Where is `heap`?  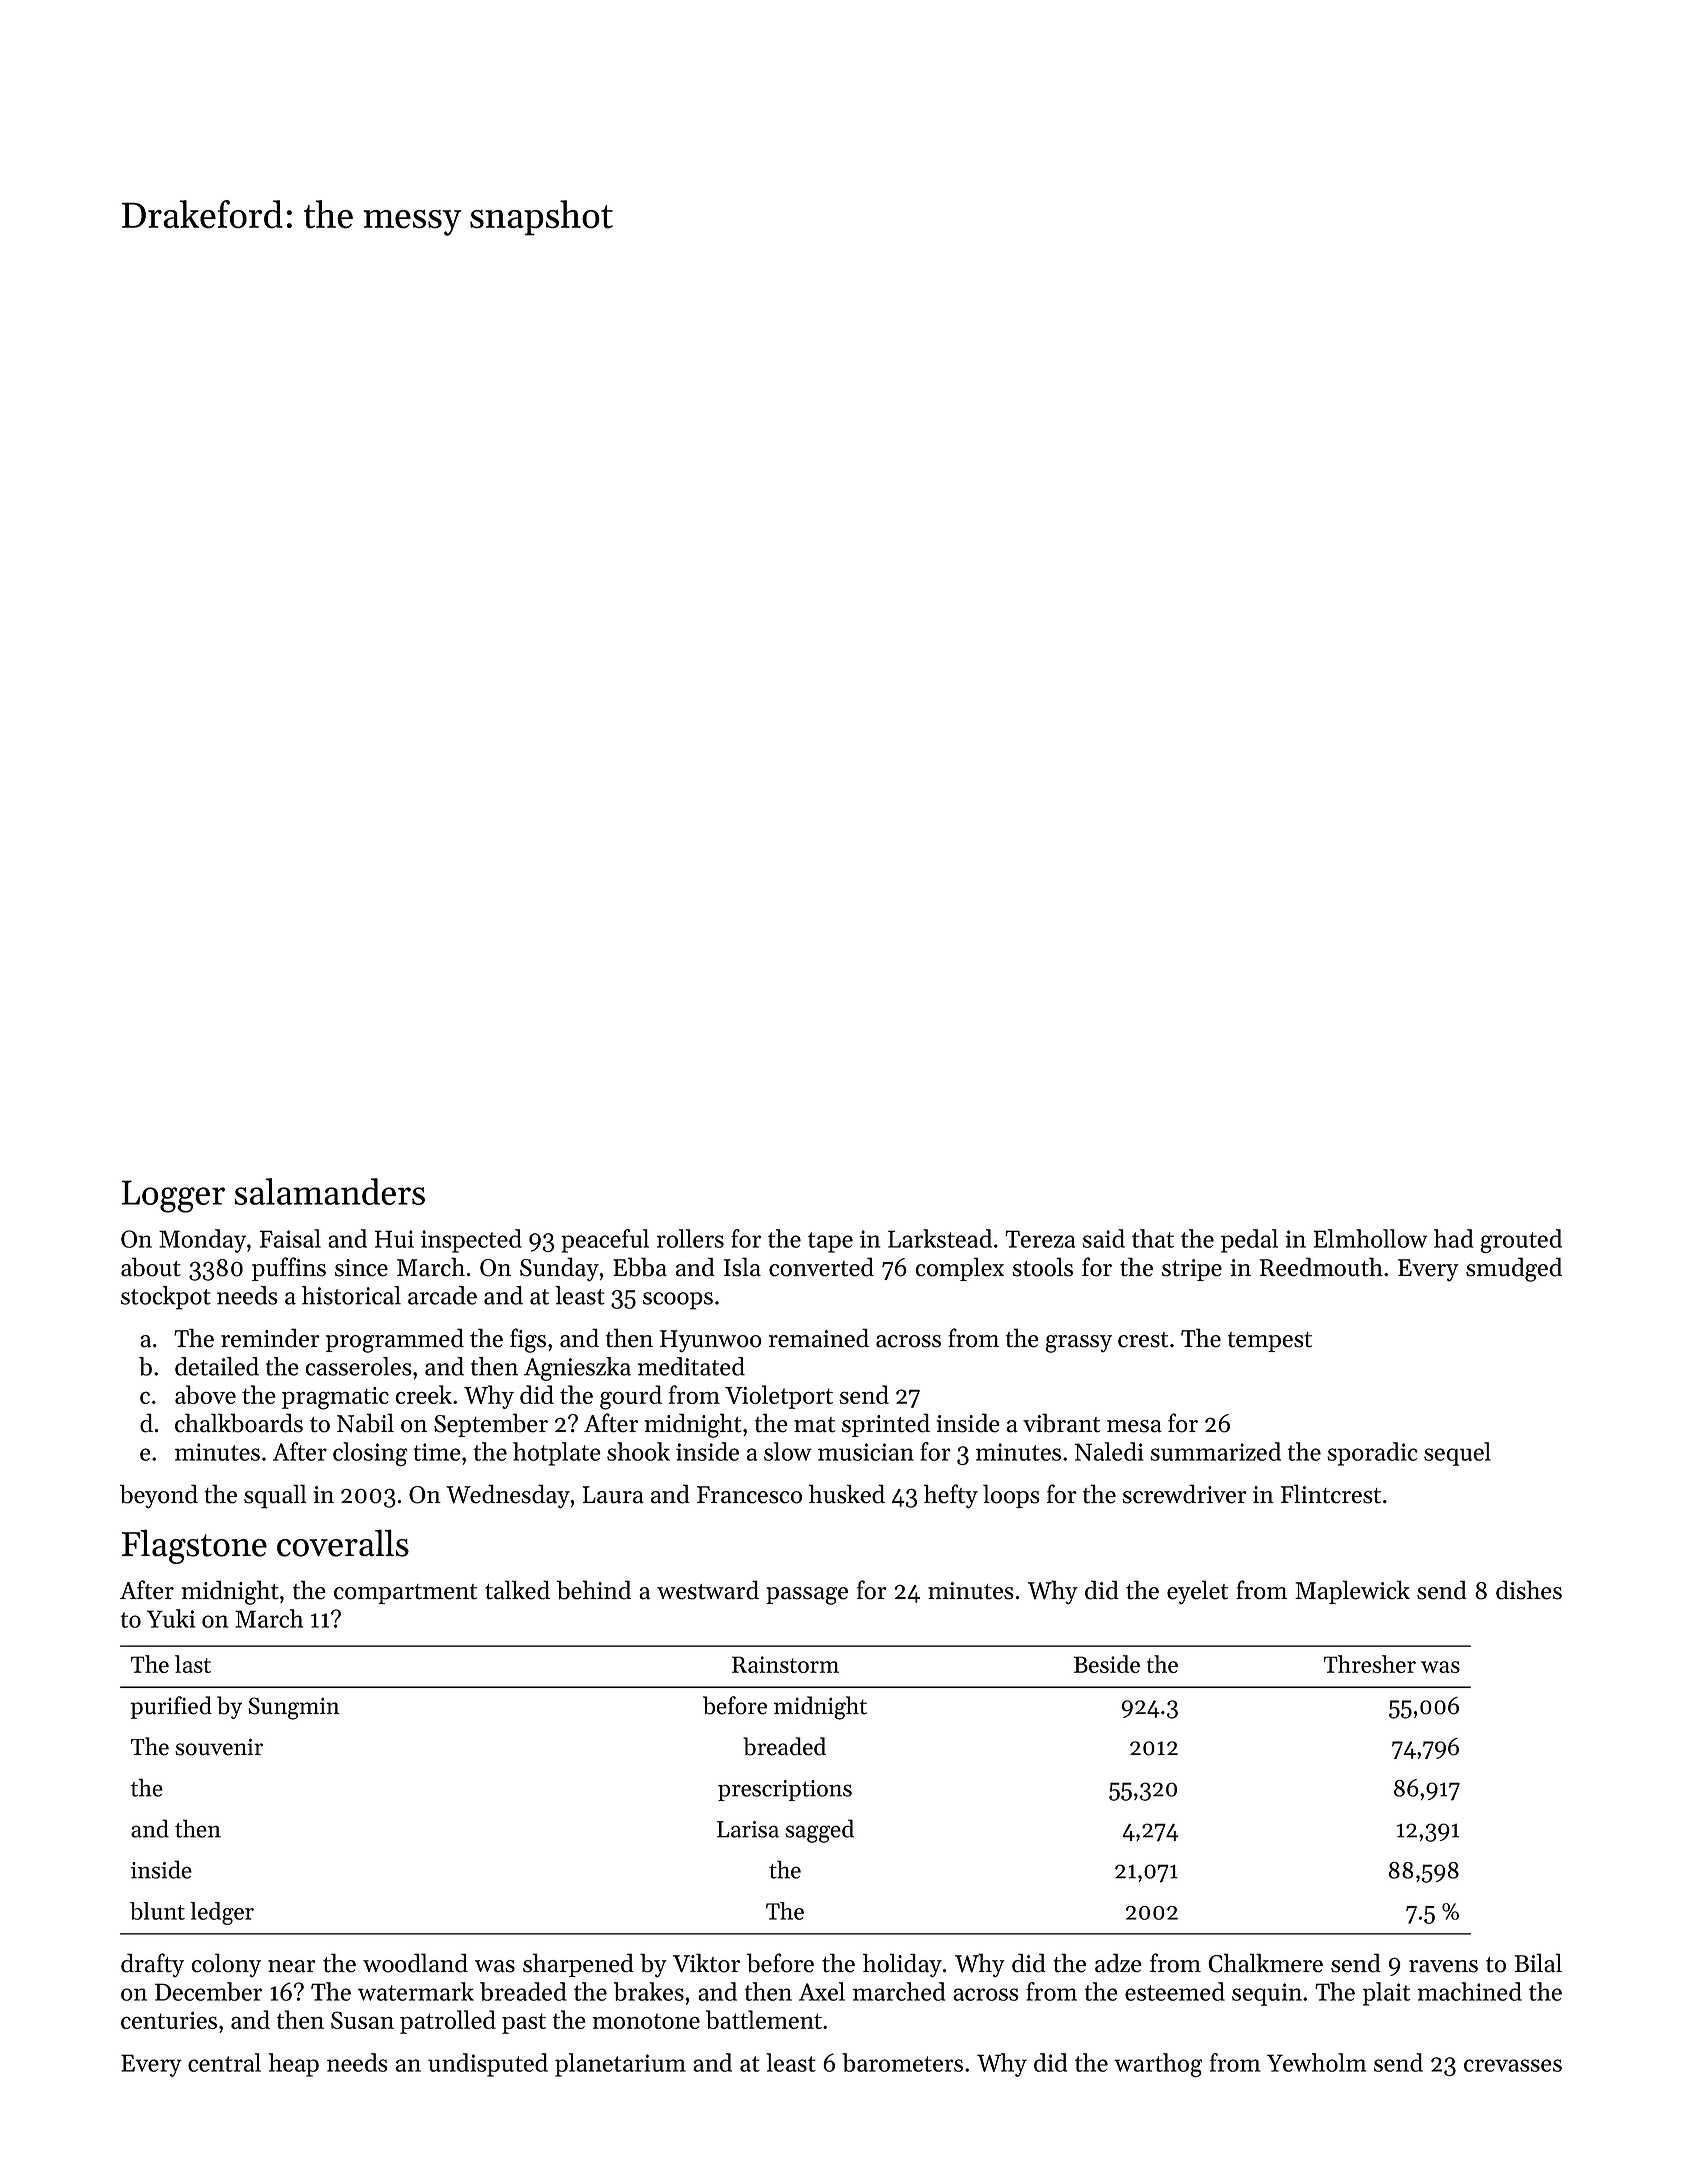 heap is located at coordinates (294, 2065).
